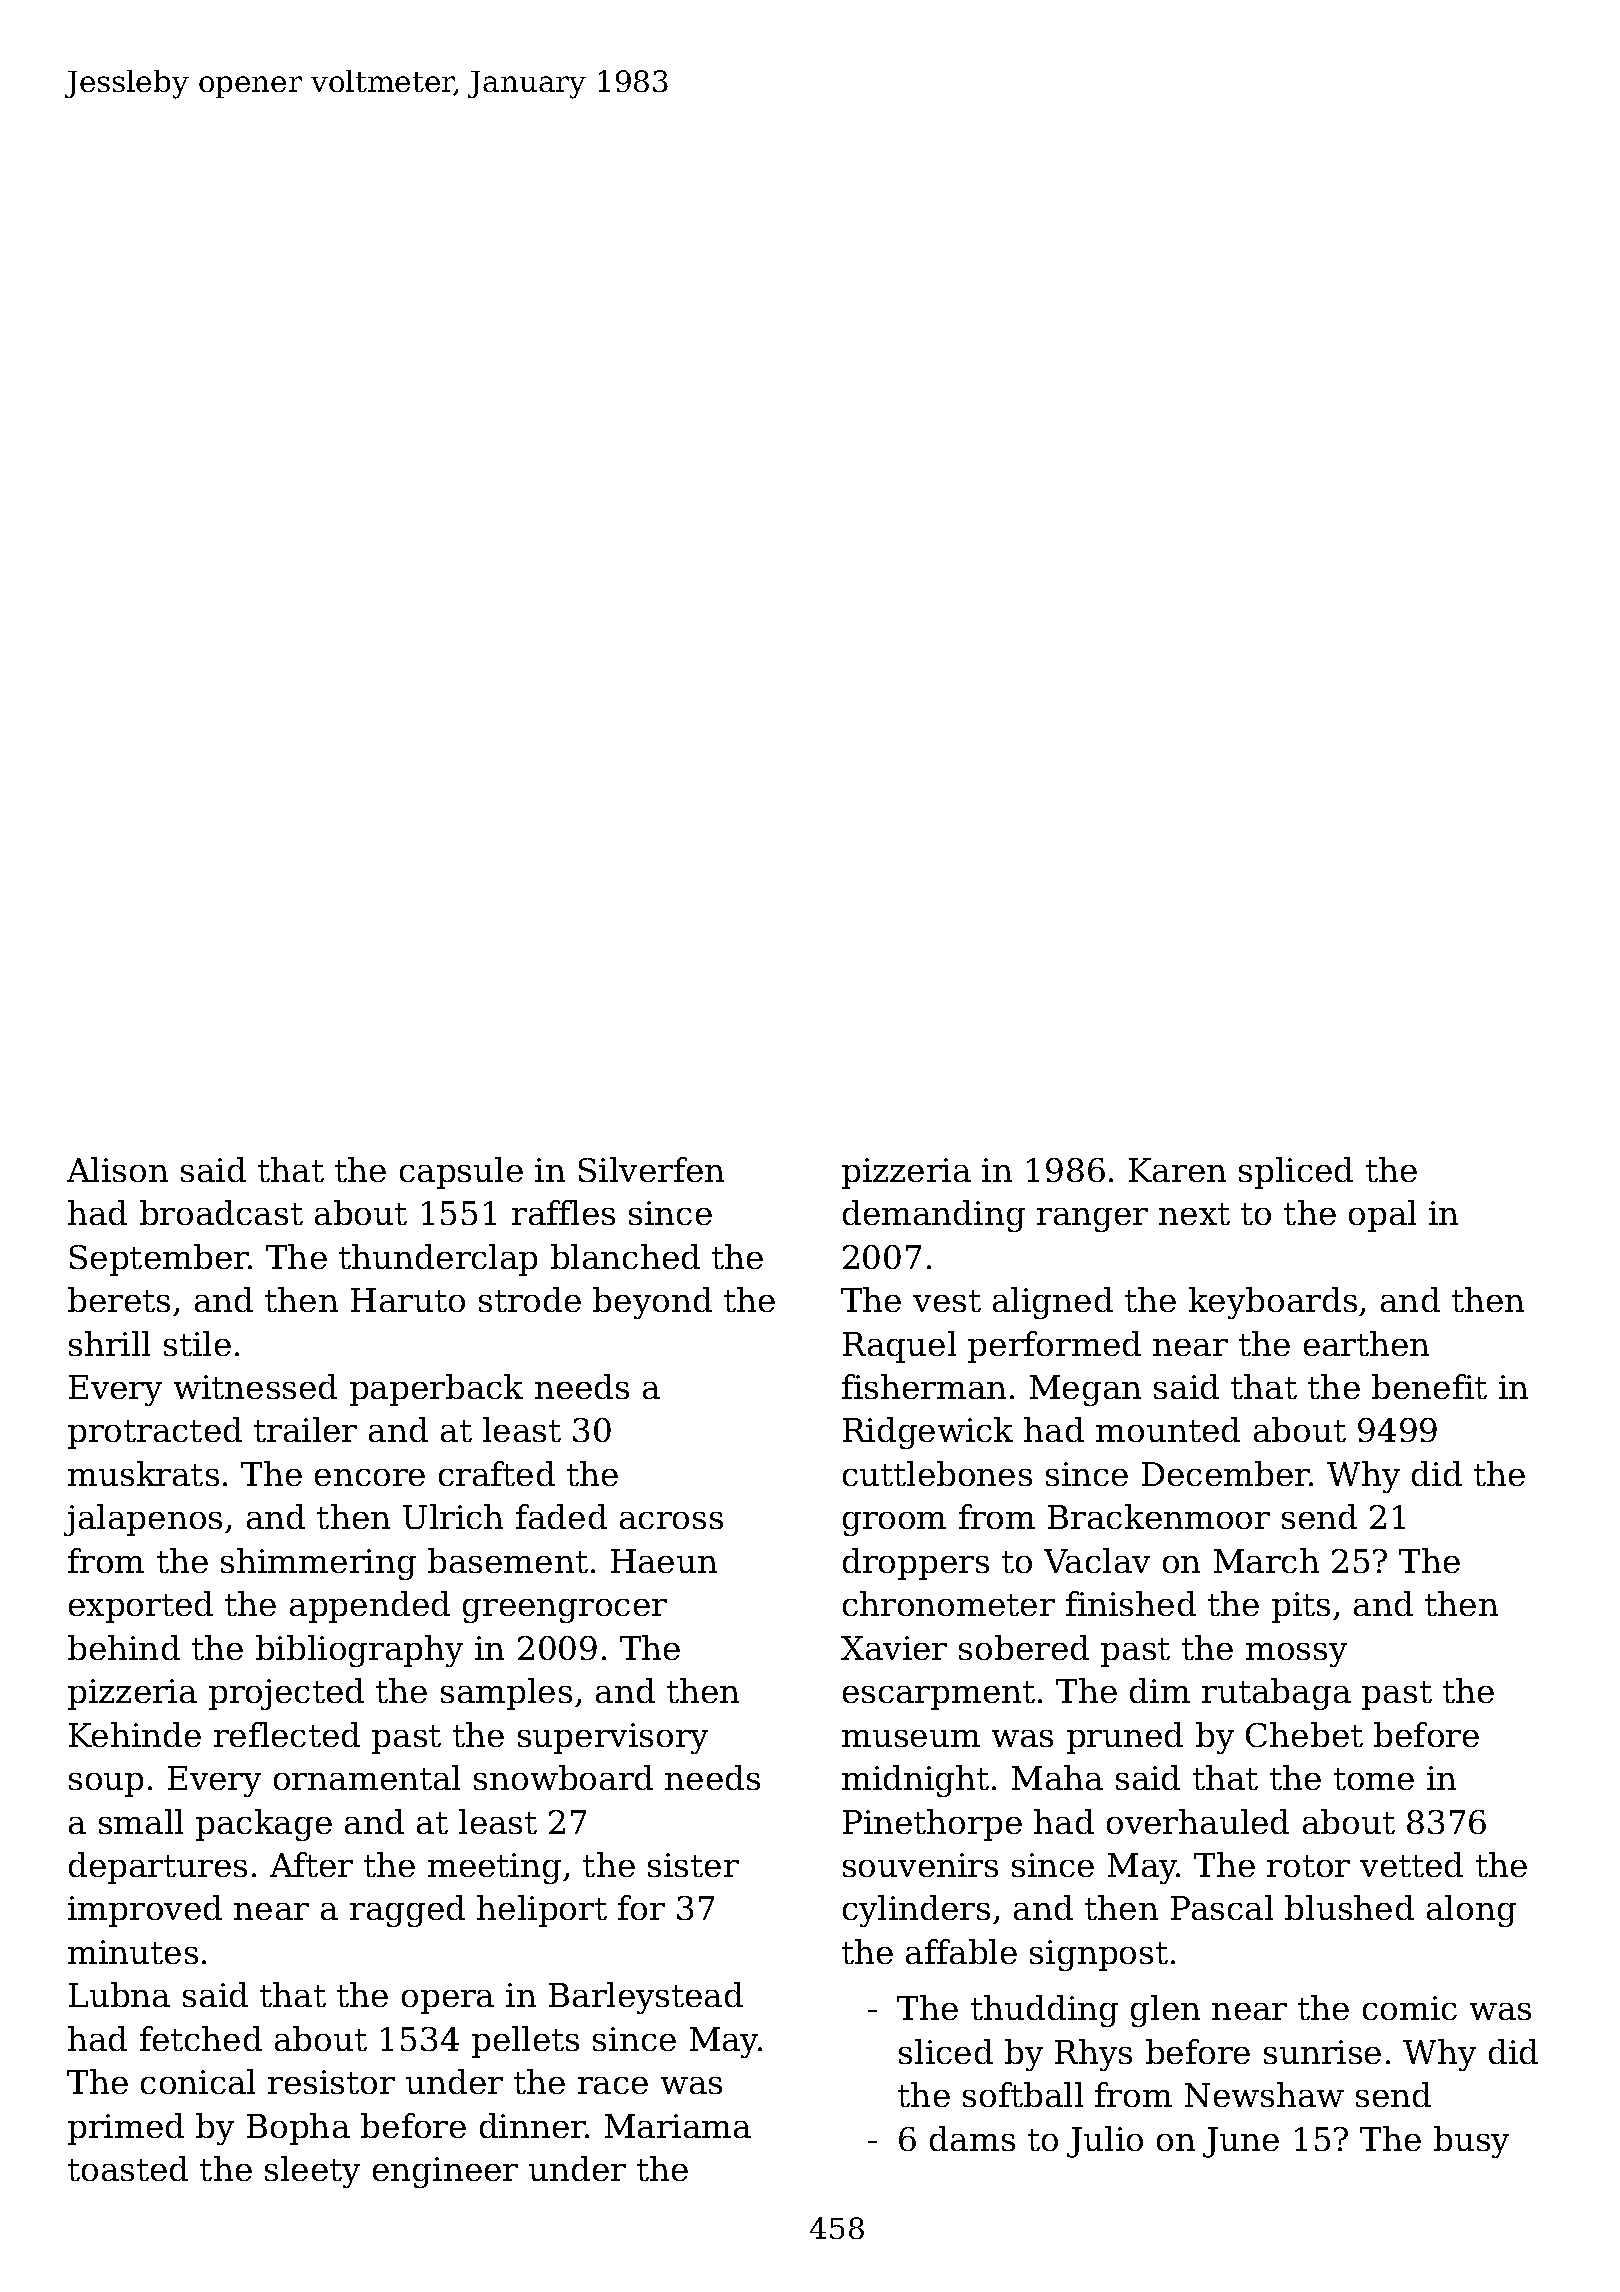  What do you see at coordinates (678, 2126) in the screenshot?
I see `Mariama` at bounding box center [678, 2126].
